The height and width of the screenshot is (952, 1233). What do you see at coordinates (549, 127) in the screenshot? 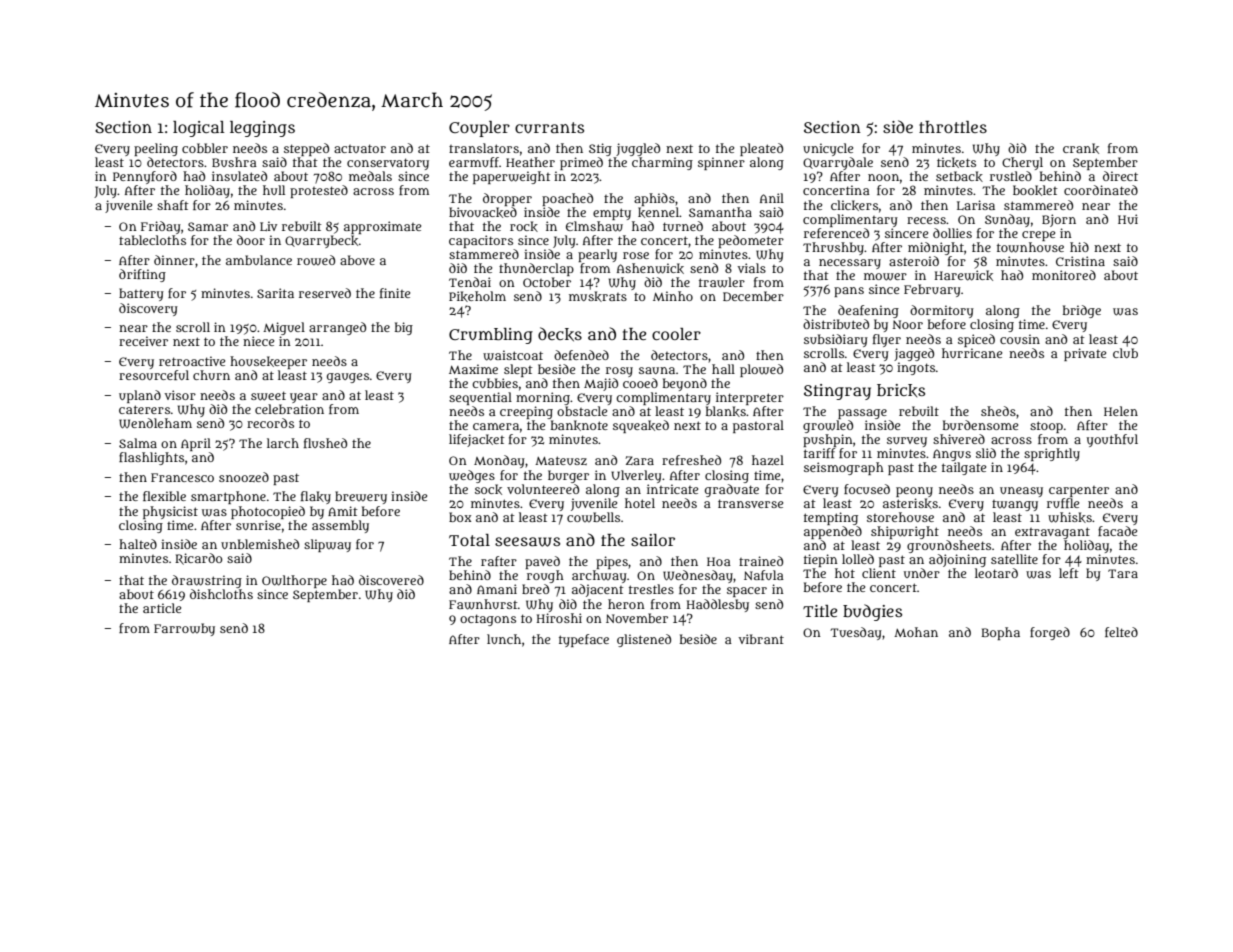
I see `currants` at bounding box center [549, 127].
